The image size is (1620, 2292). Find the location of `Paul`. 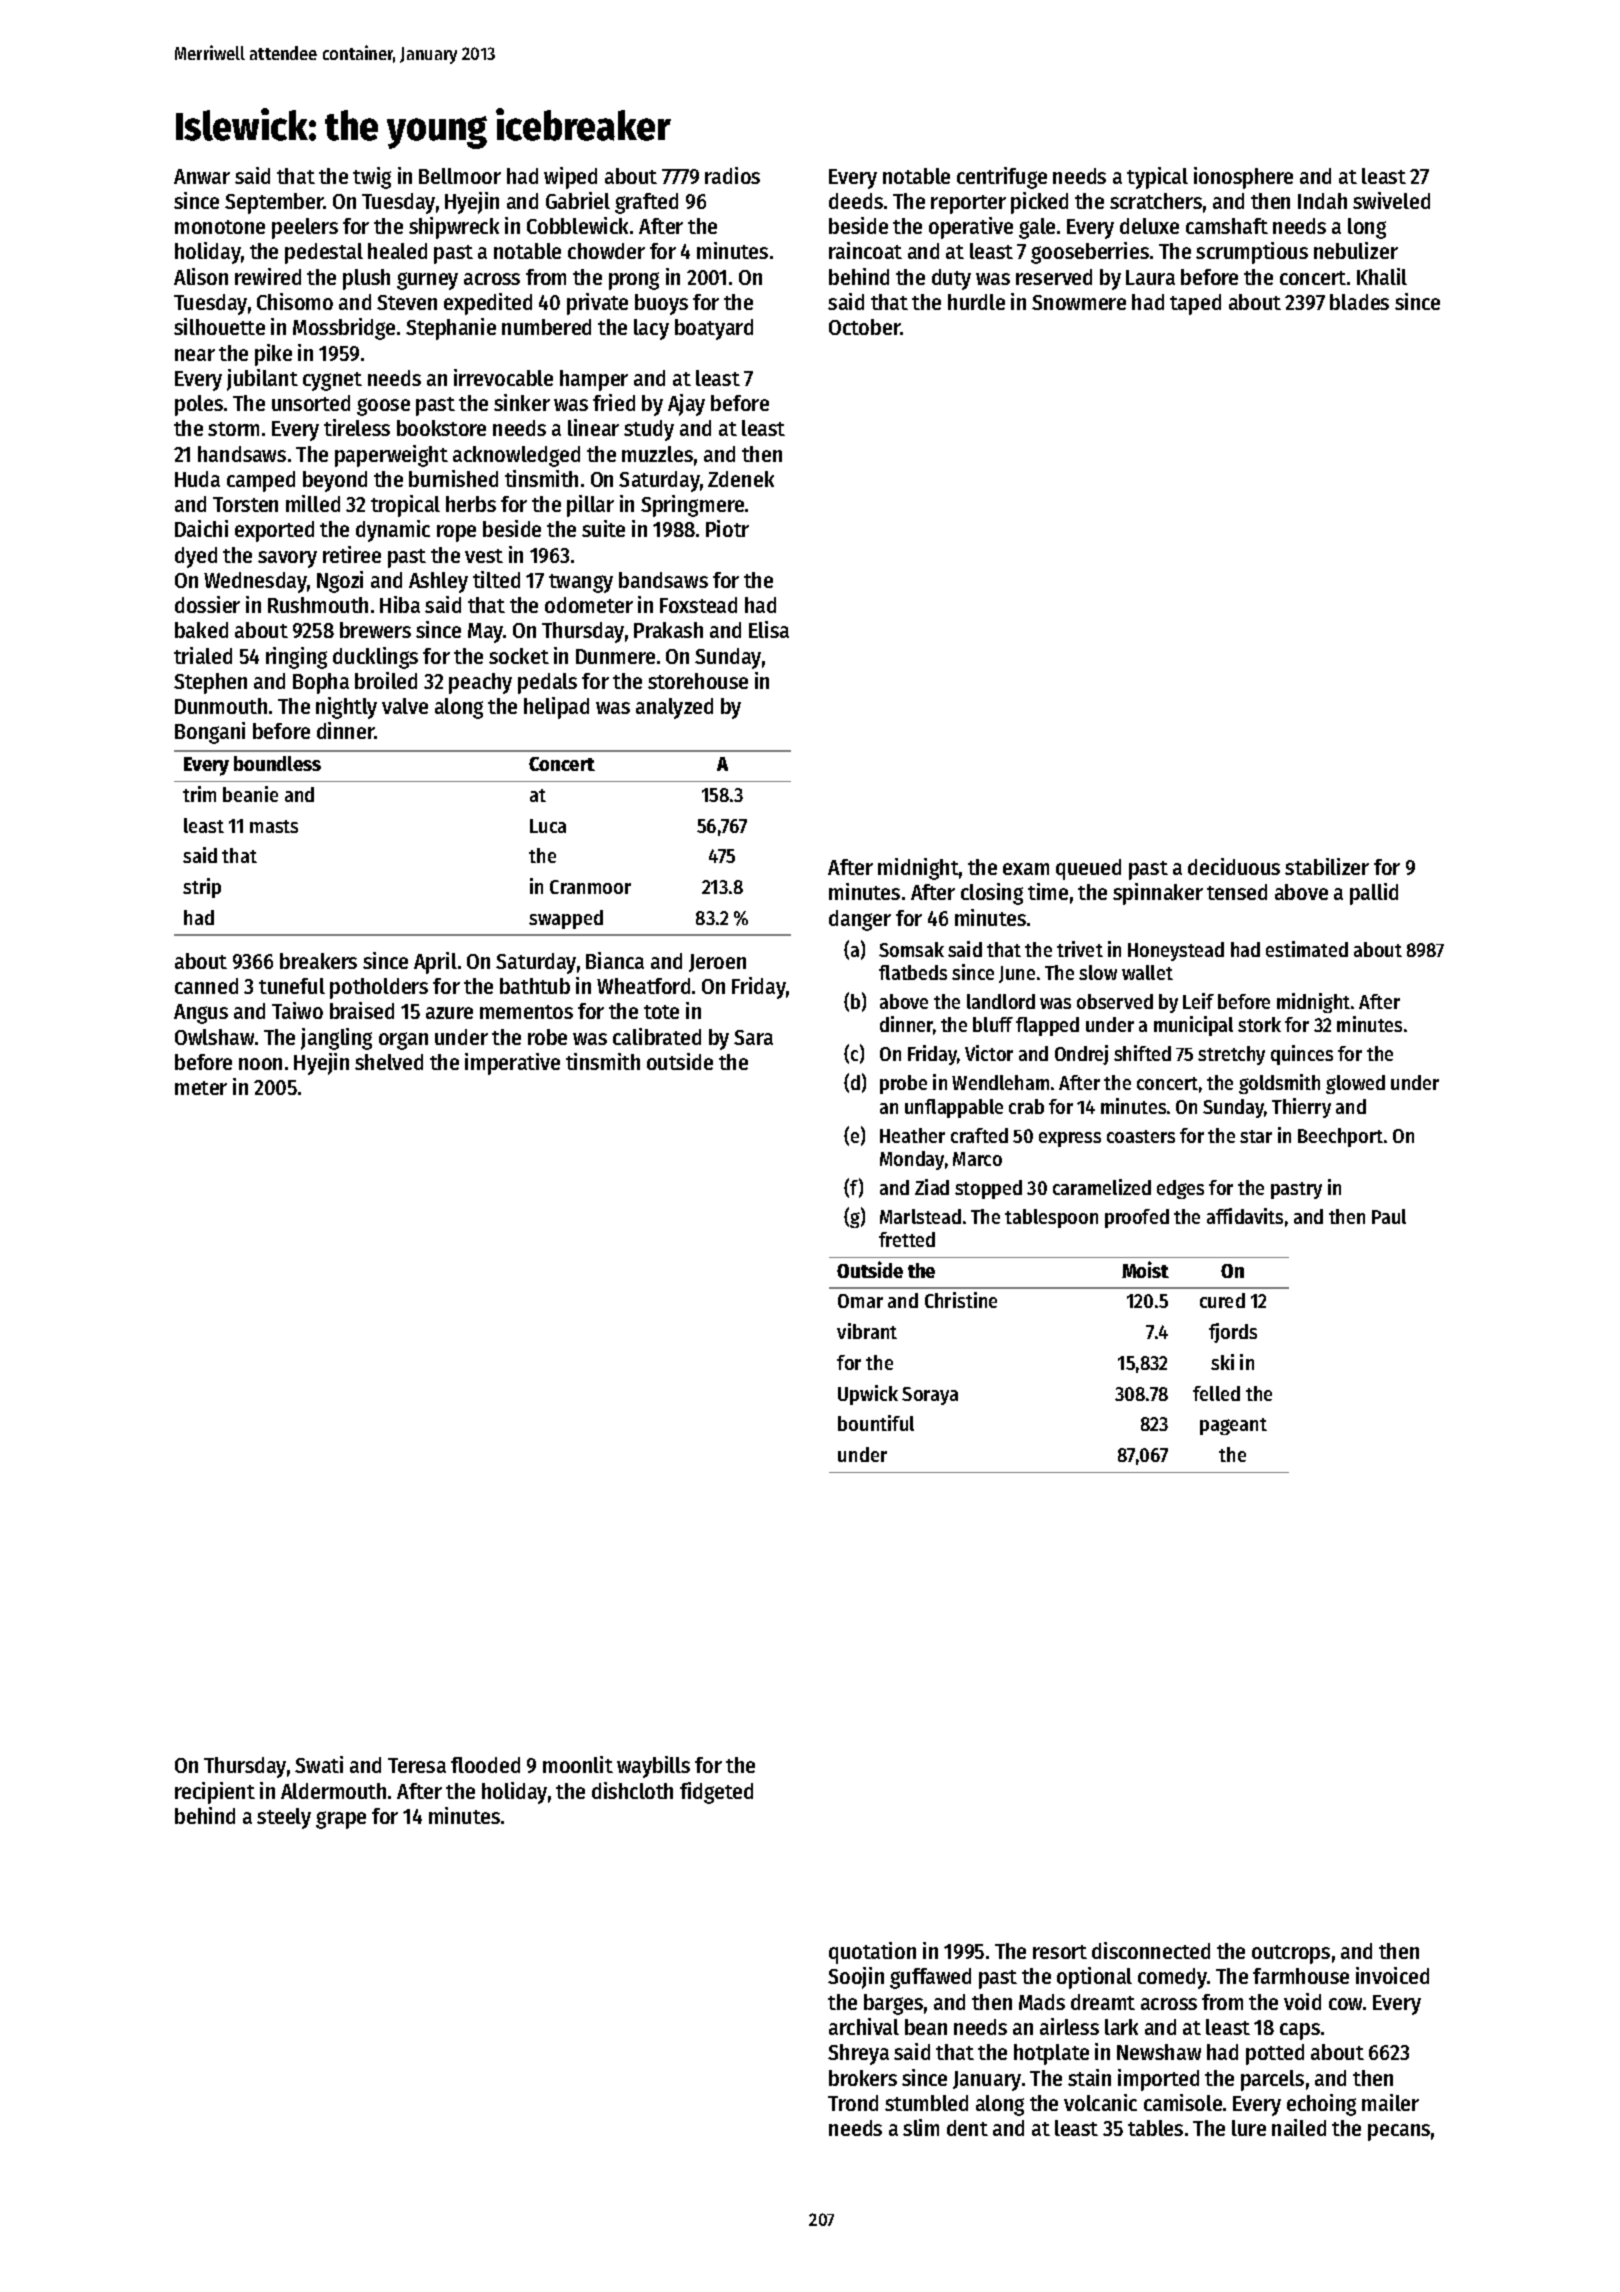

Paul is located at coordinates (1389, 1216).
